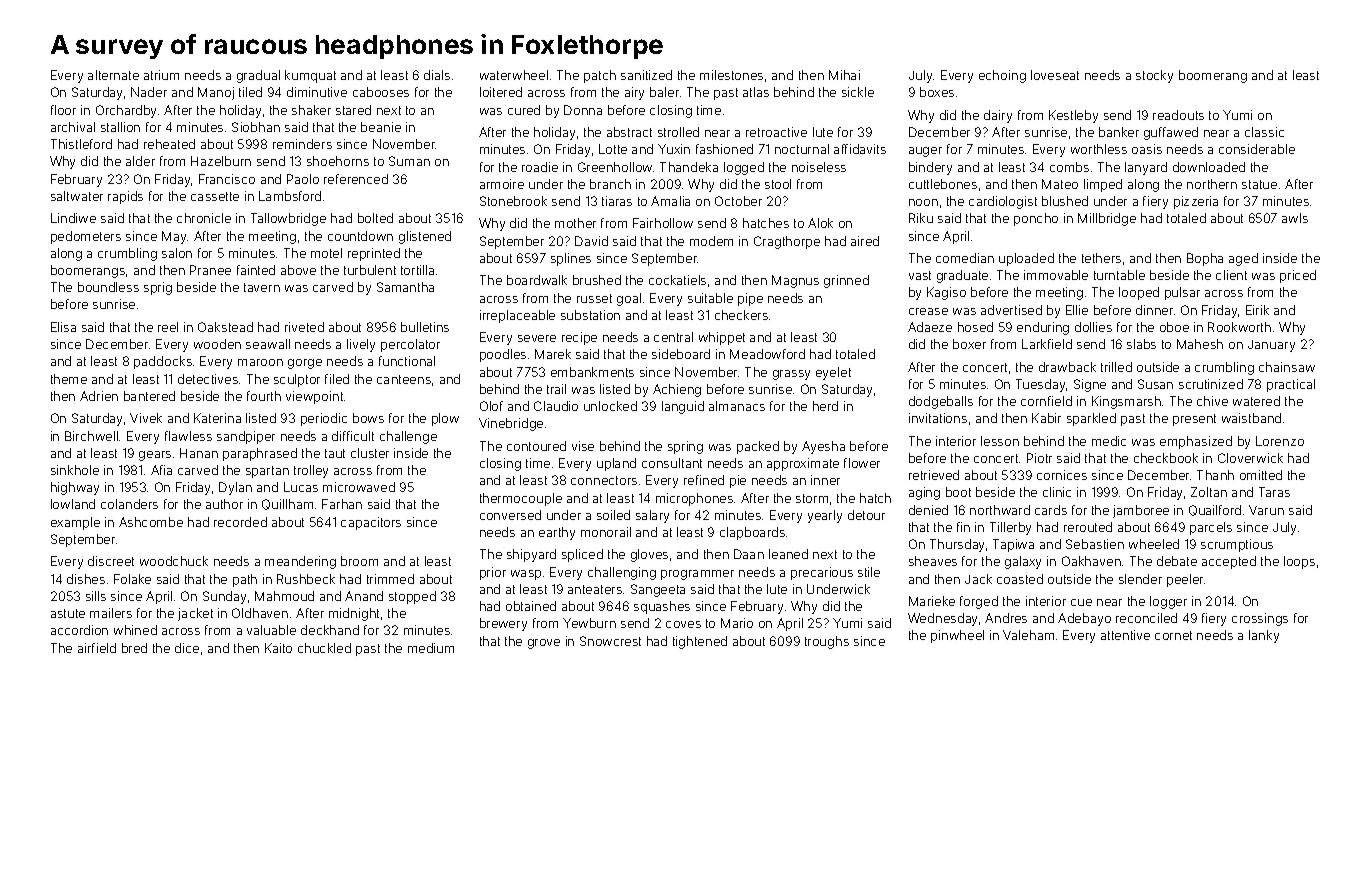  I want to click on vise, so click(583, 446).
